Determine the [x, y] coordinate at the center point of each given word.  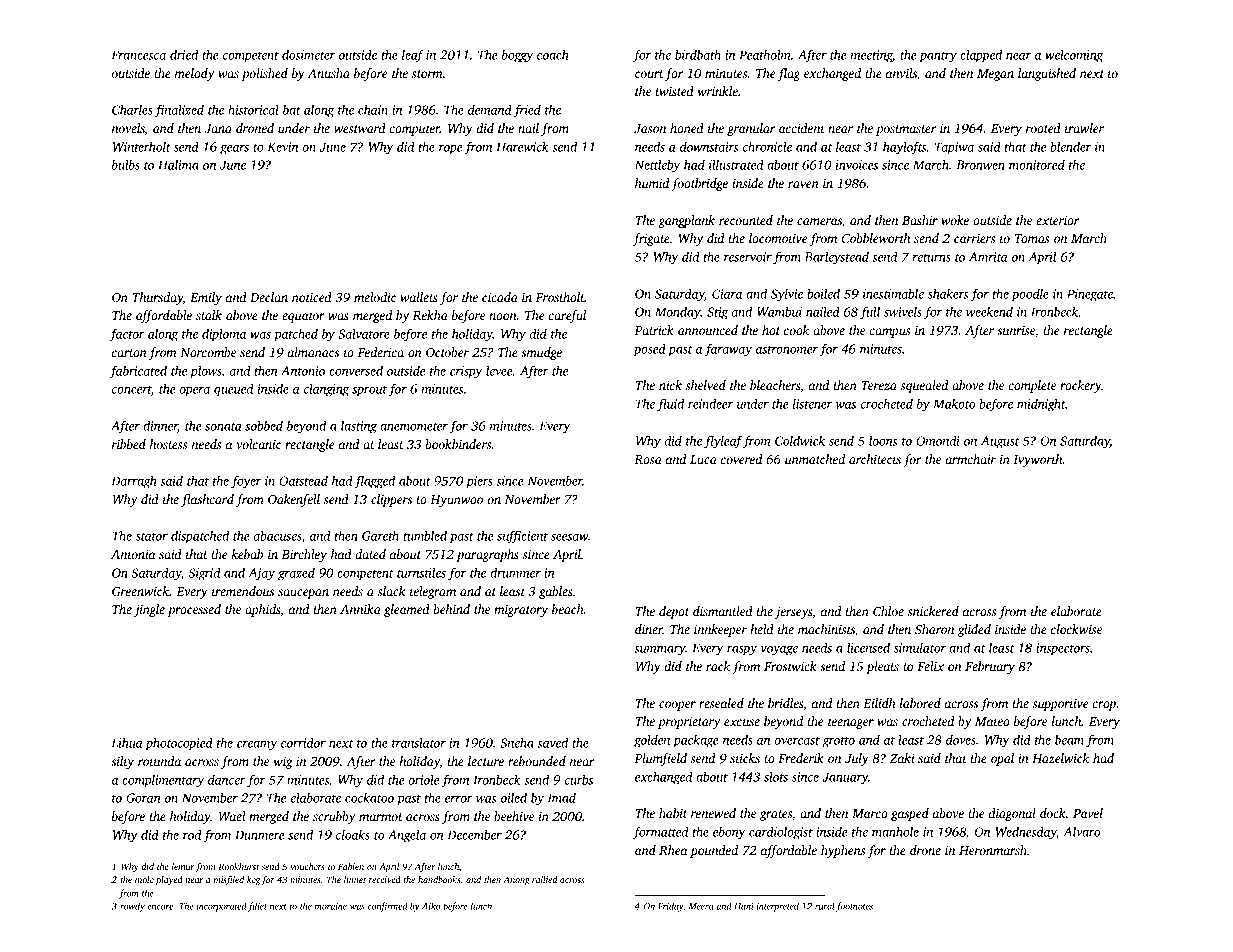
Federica [381, 352]
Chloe [888, 611]
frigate [651, 239]
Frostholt [560, 297]
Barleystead [837, 258]
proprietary [689, 723]
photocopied [179, 744]
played [169, 880]
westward [360, 128]
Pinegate [1090, 295]
